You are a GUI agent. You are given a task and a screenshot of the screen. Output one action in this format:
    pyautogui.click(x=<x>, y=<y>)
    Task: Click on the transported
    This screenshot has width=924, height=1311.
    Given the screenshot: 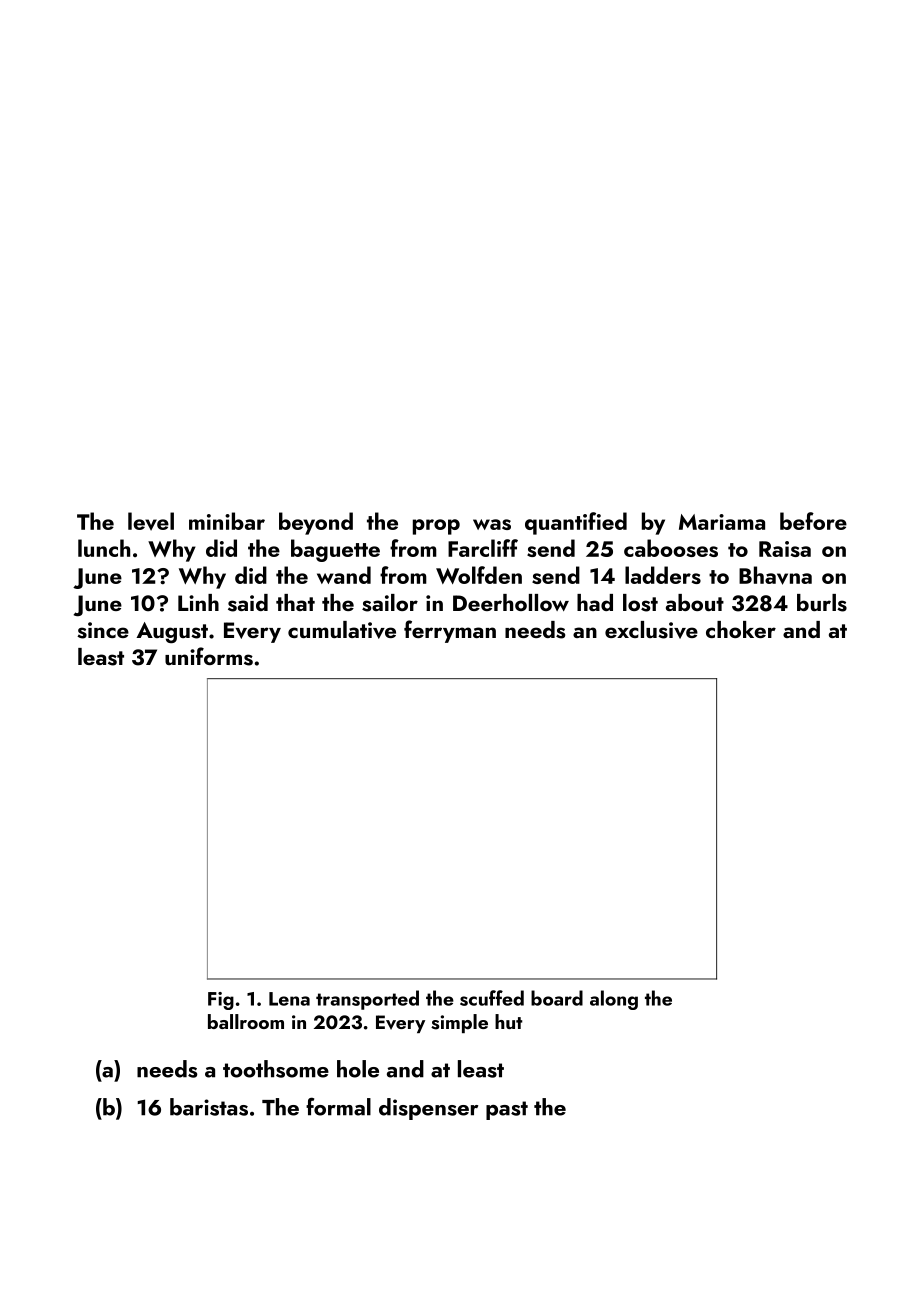 What is the action you would take?
    pyautogui.click(x=367, y=1000)
